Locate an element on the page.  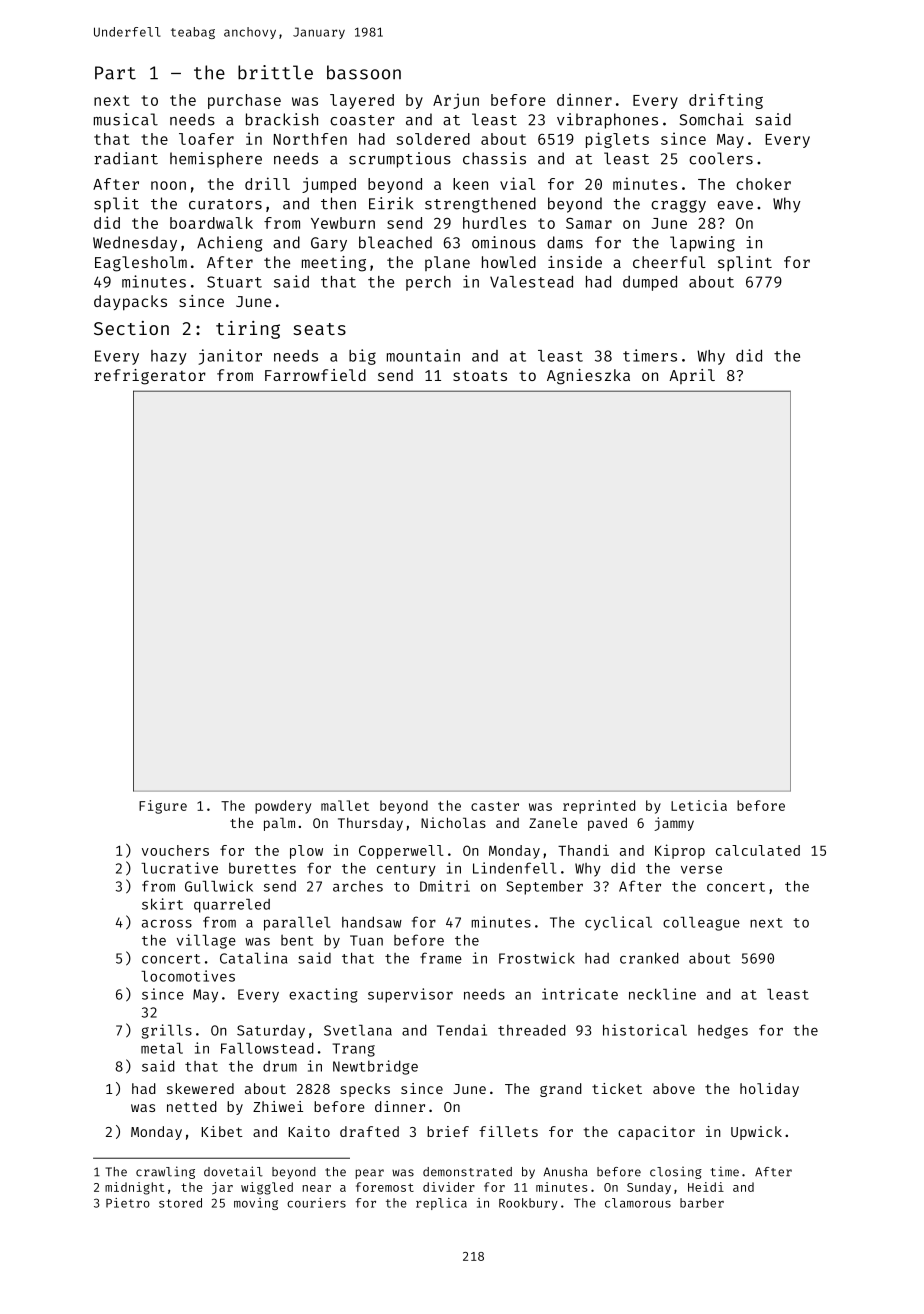
bassoon is located at coordinates (364, 72).
